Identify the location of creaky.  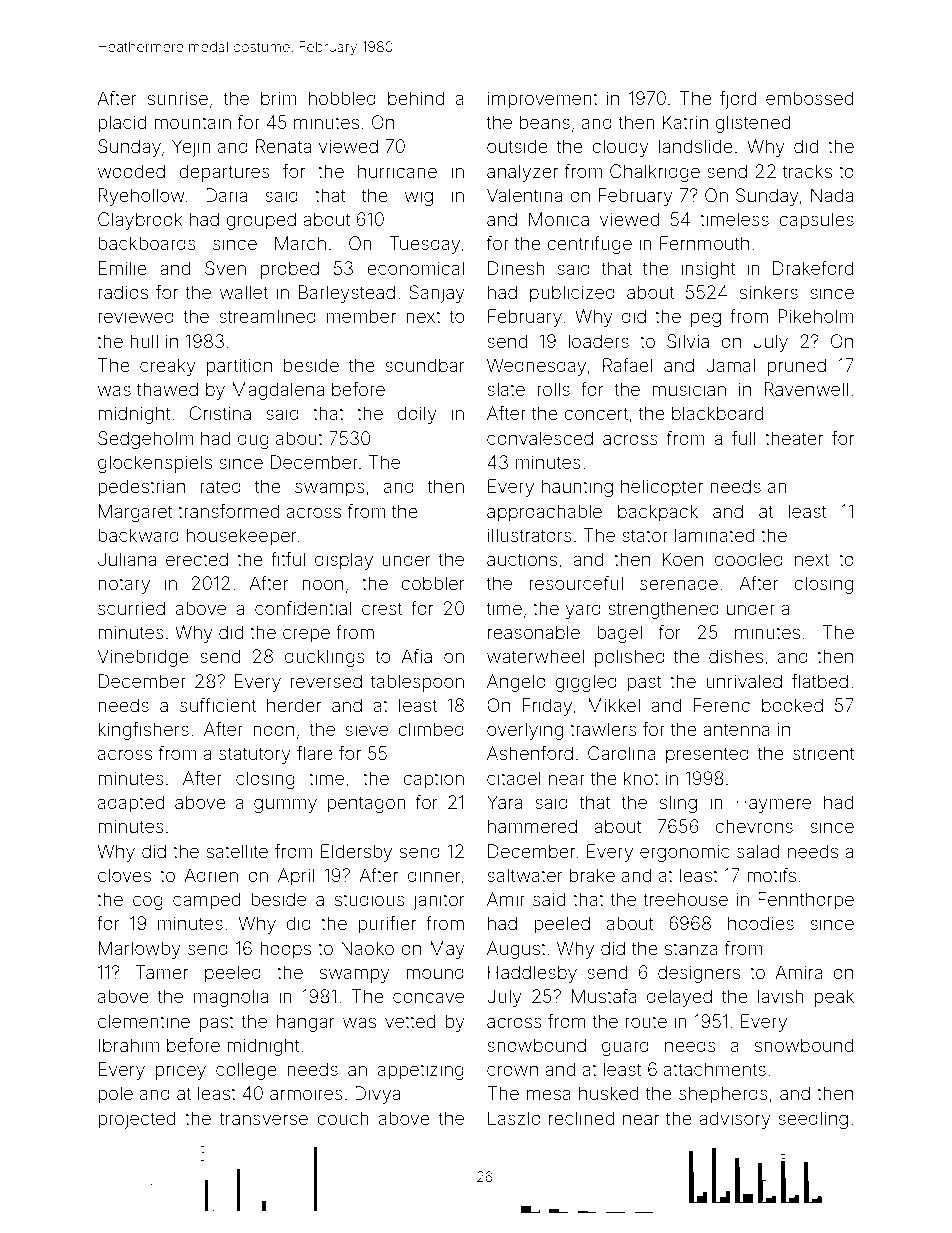
(168, 367).
